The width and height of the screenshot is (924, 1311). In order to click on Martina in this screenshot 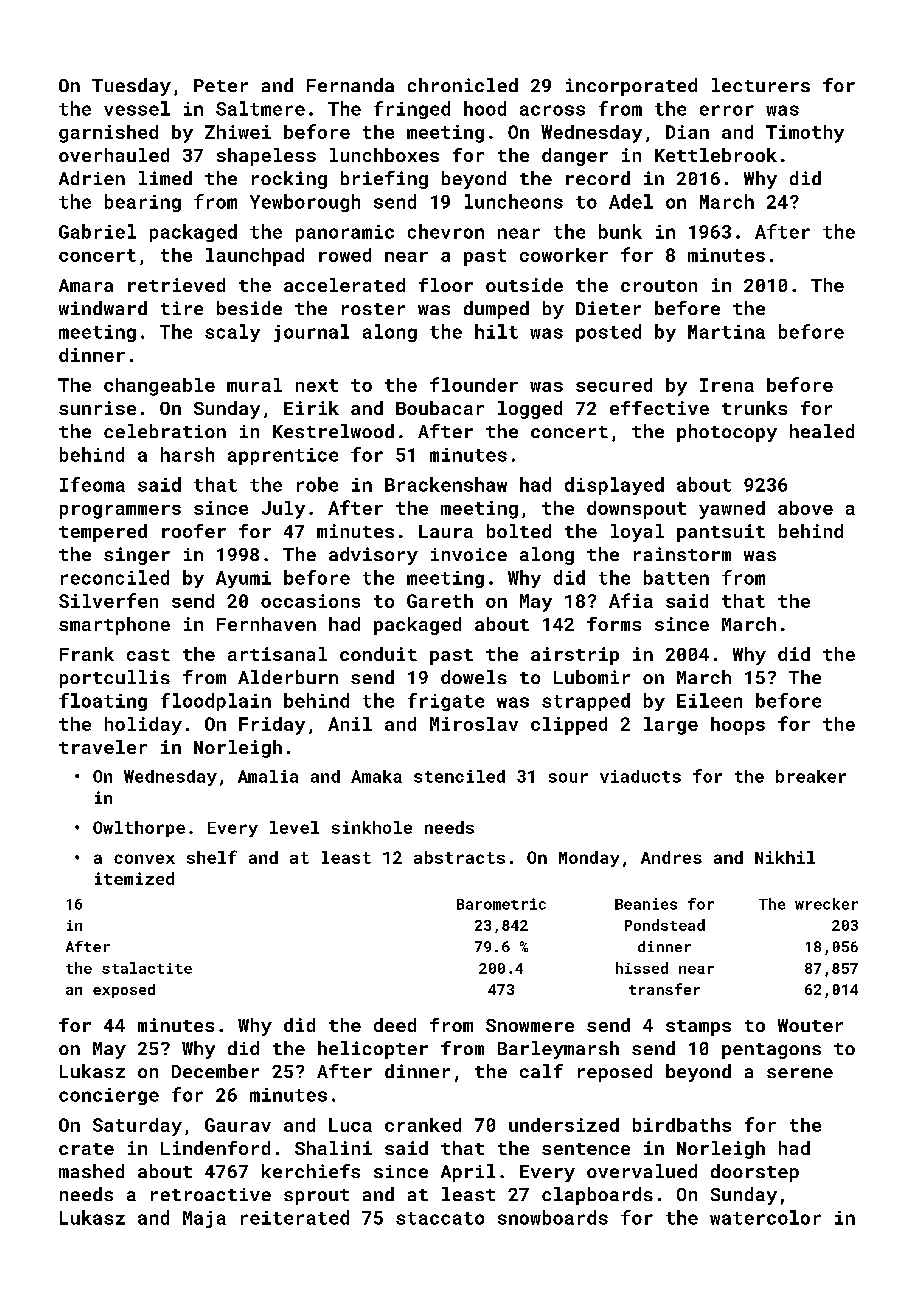, I will do `click(726, 332)`.
